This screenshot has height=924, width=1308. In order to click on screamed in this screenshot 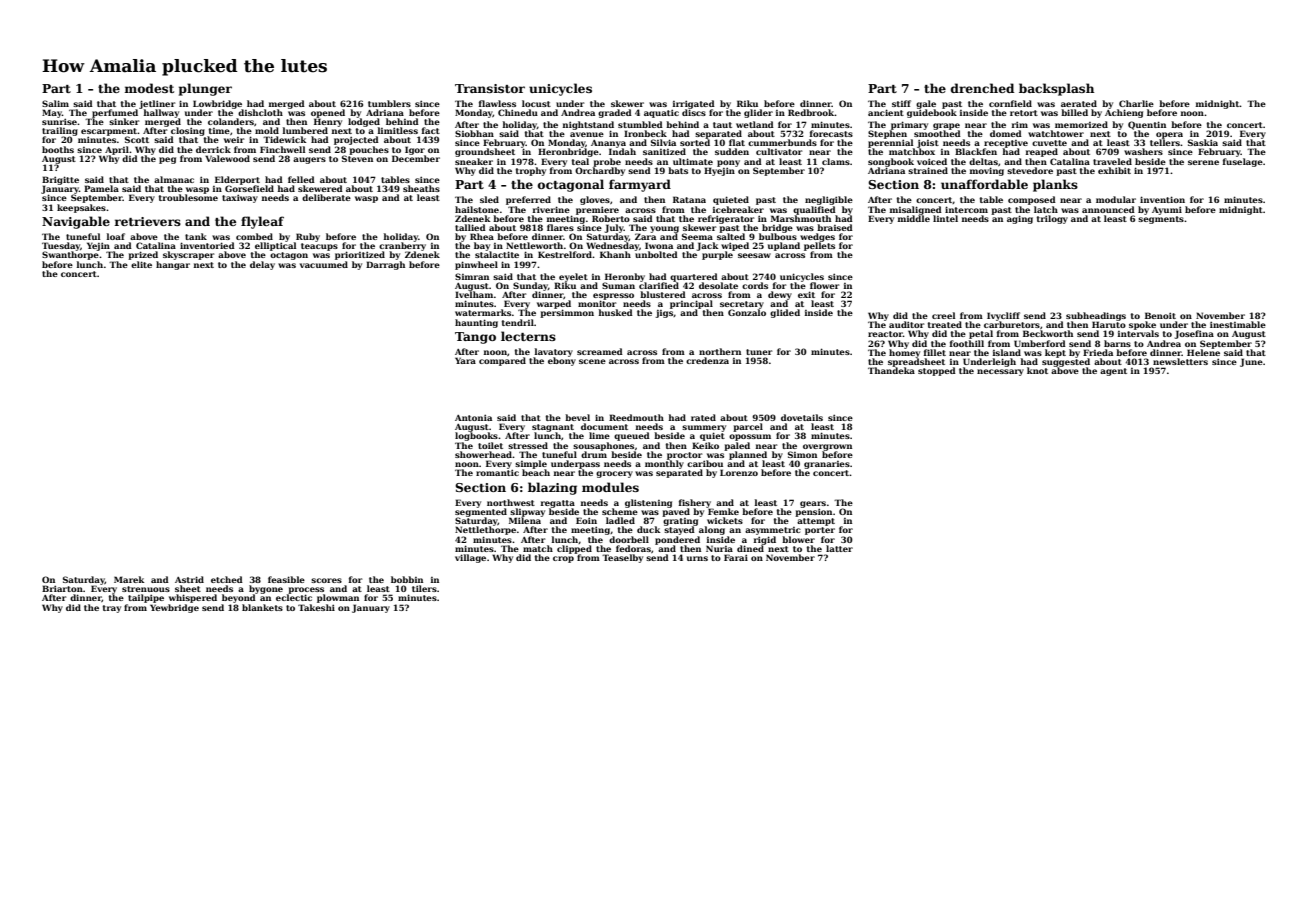, I will do `click(600, 351)`.
